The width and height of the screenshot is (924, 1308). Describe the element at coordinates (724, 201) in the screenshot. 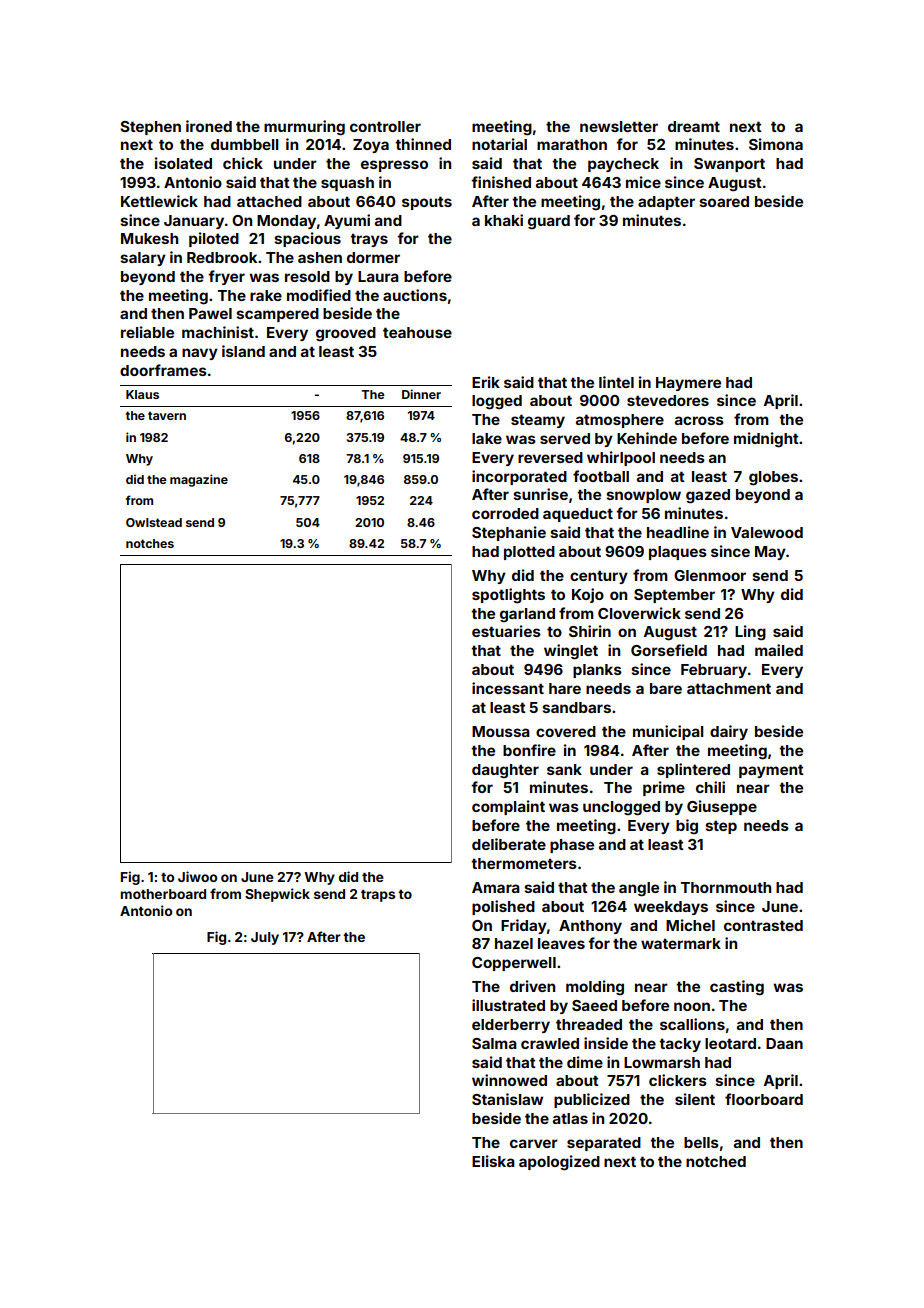

I see `soared` at that location.
